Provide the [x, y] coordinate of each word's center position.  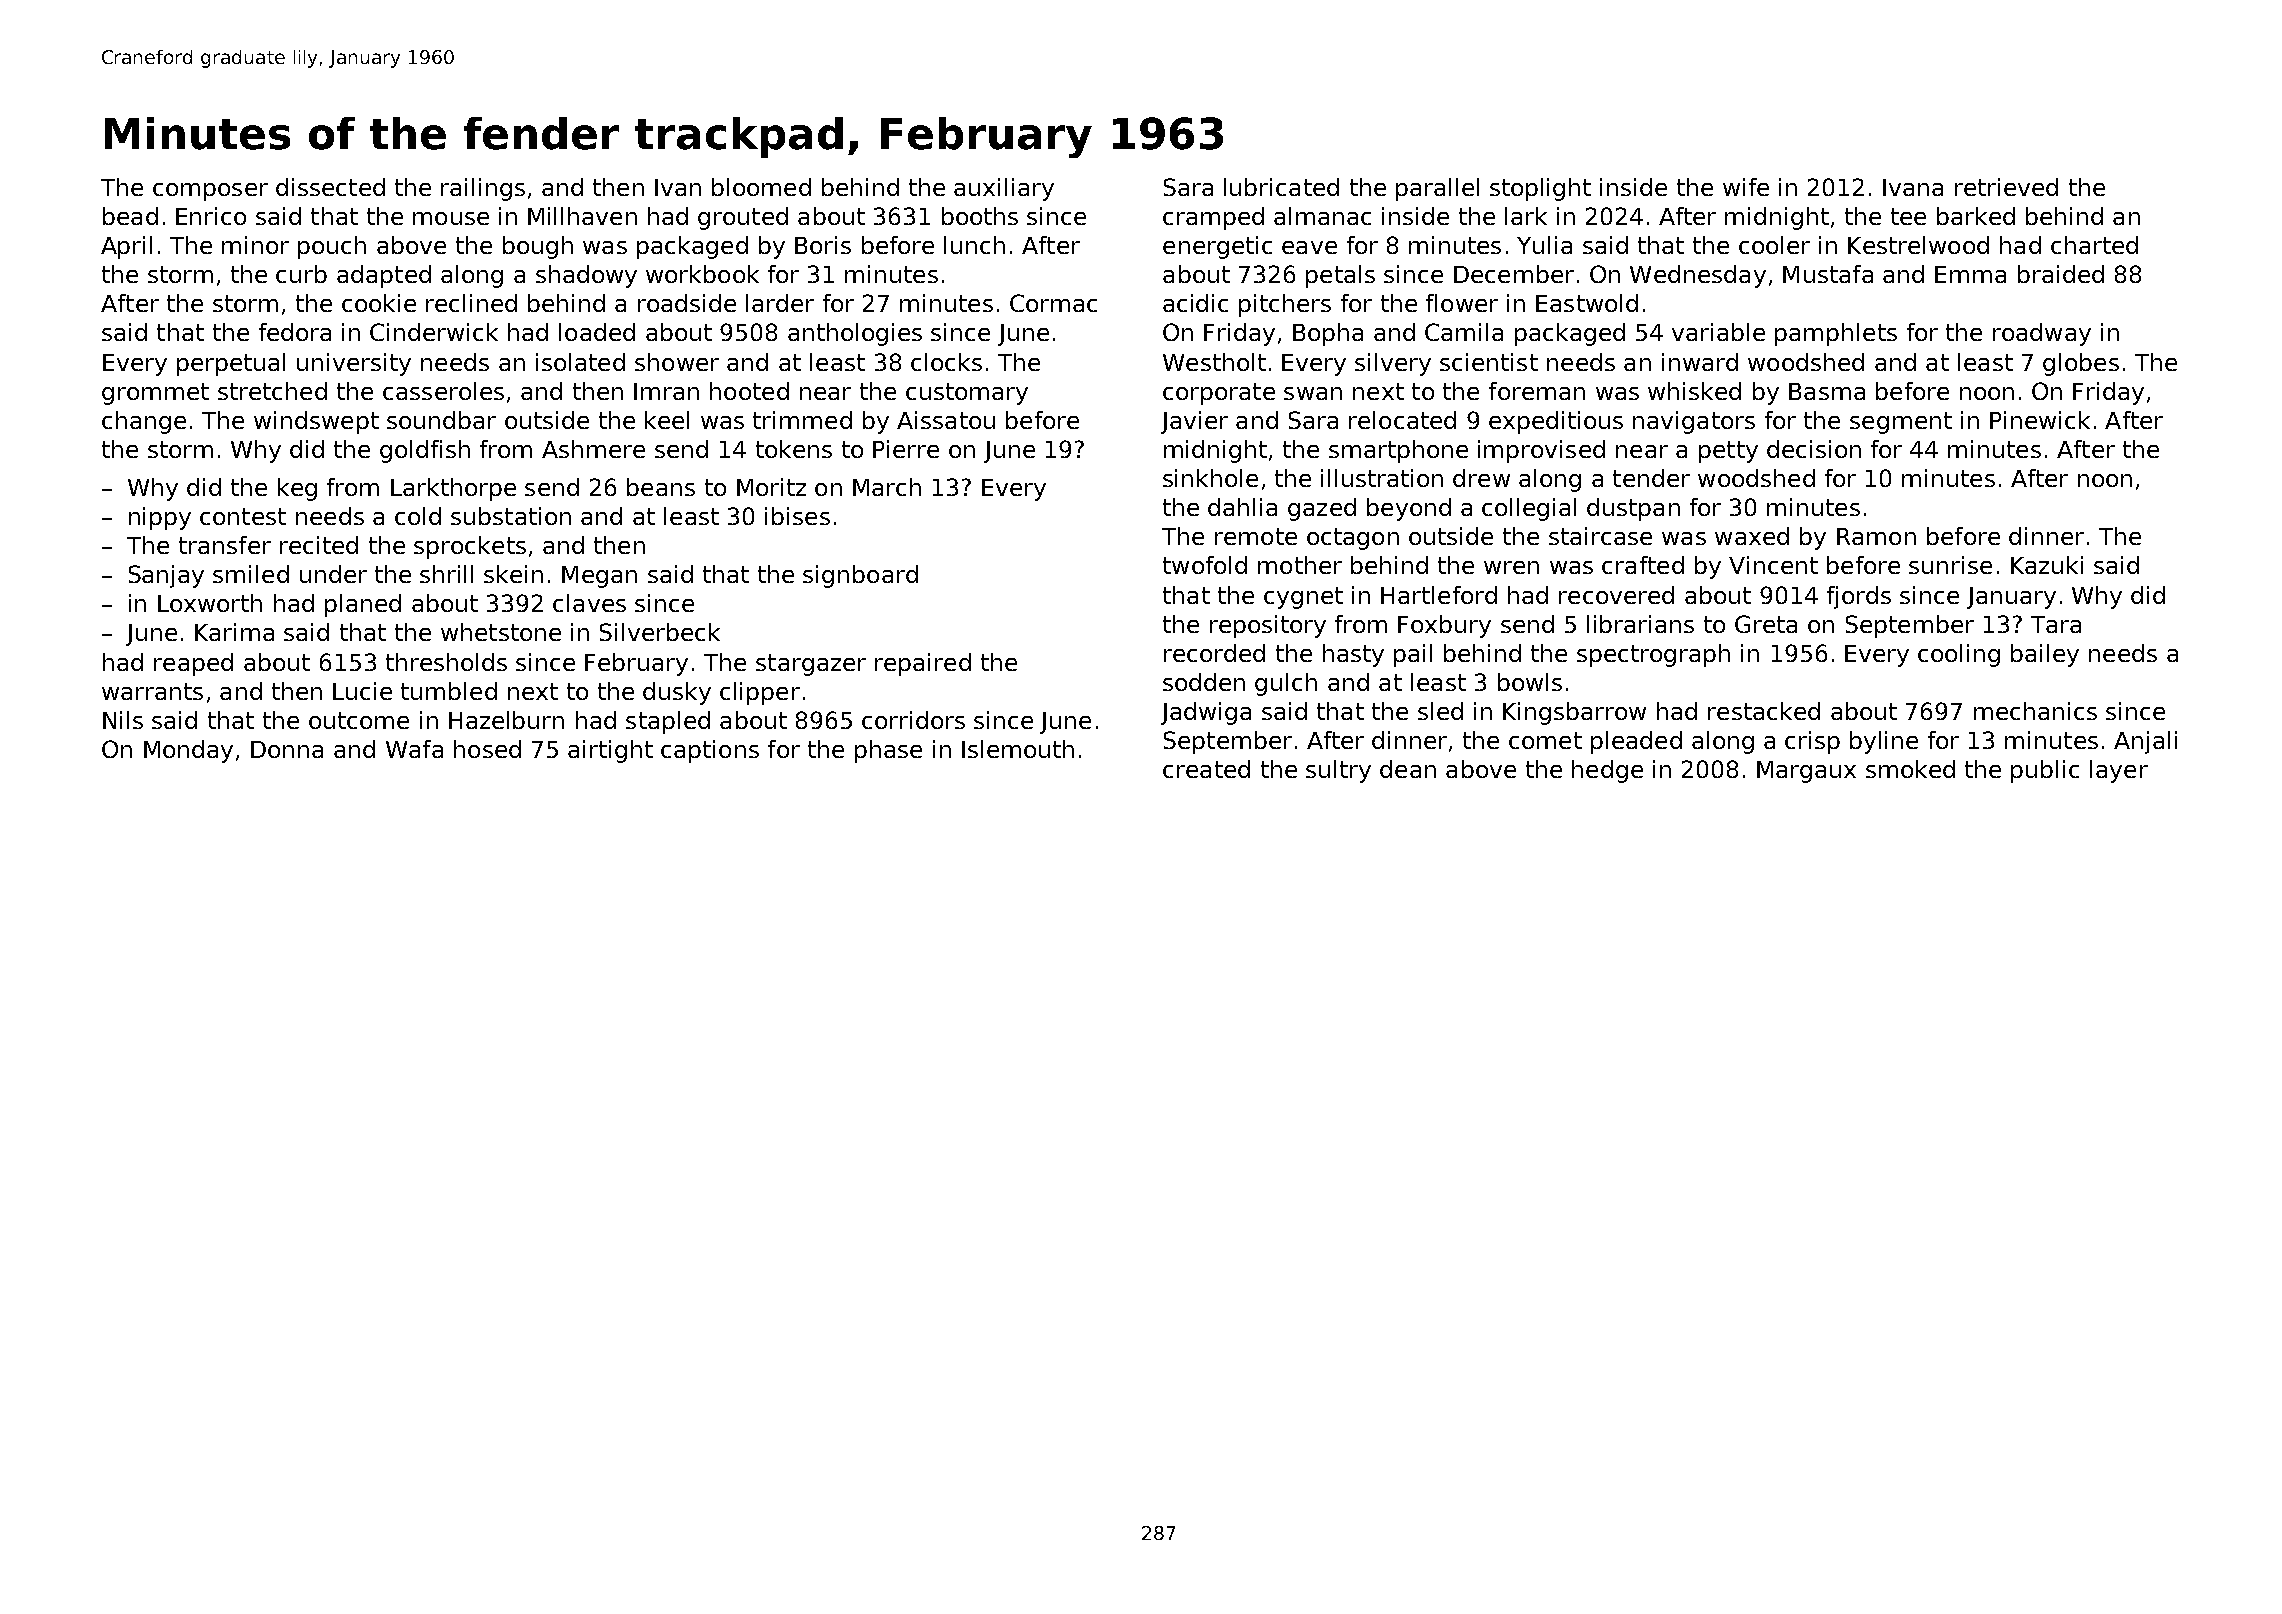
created [1206, 769]
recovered [1616, 595]
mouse [451, 218]
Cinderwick [434, 332]
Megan [599, 577]
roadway [2042, 334]
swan [1313, 393]
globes [2081, 364]
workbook [702, 274]
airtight [610, 751]
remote [1256, 536]
